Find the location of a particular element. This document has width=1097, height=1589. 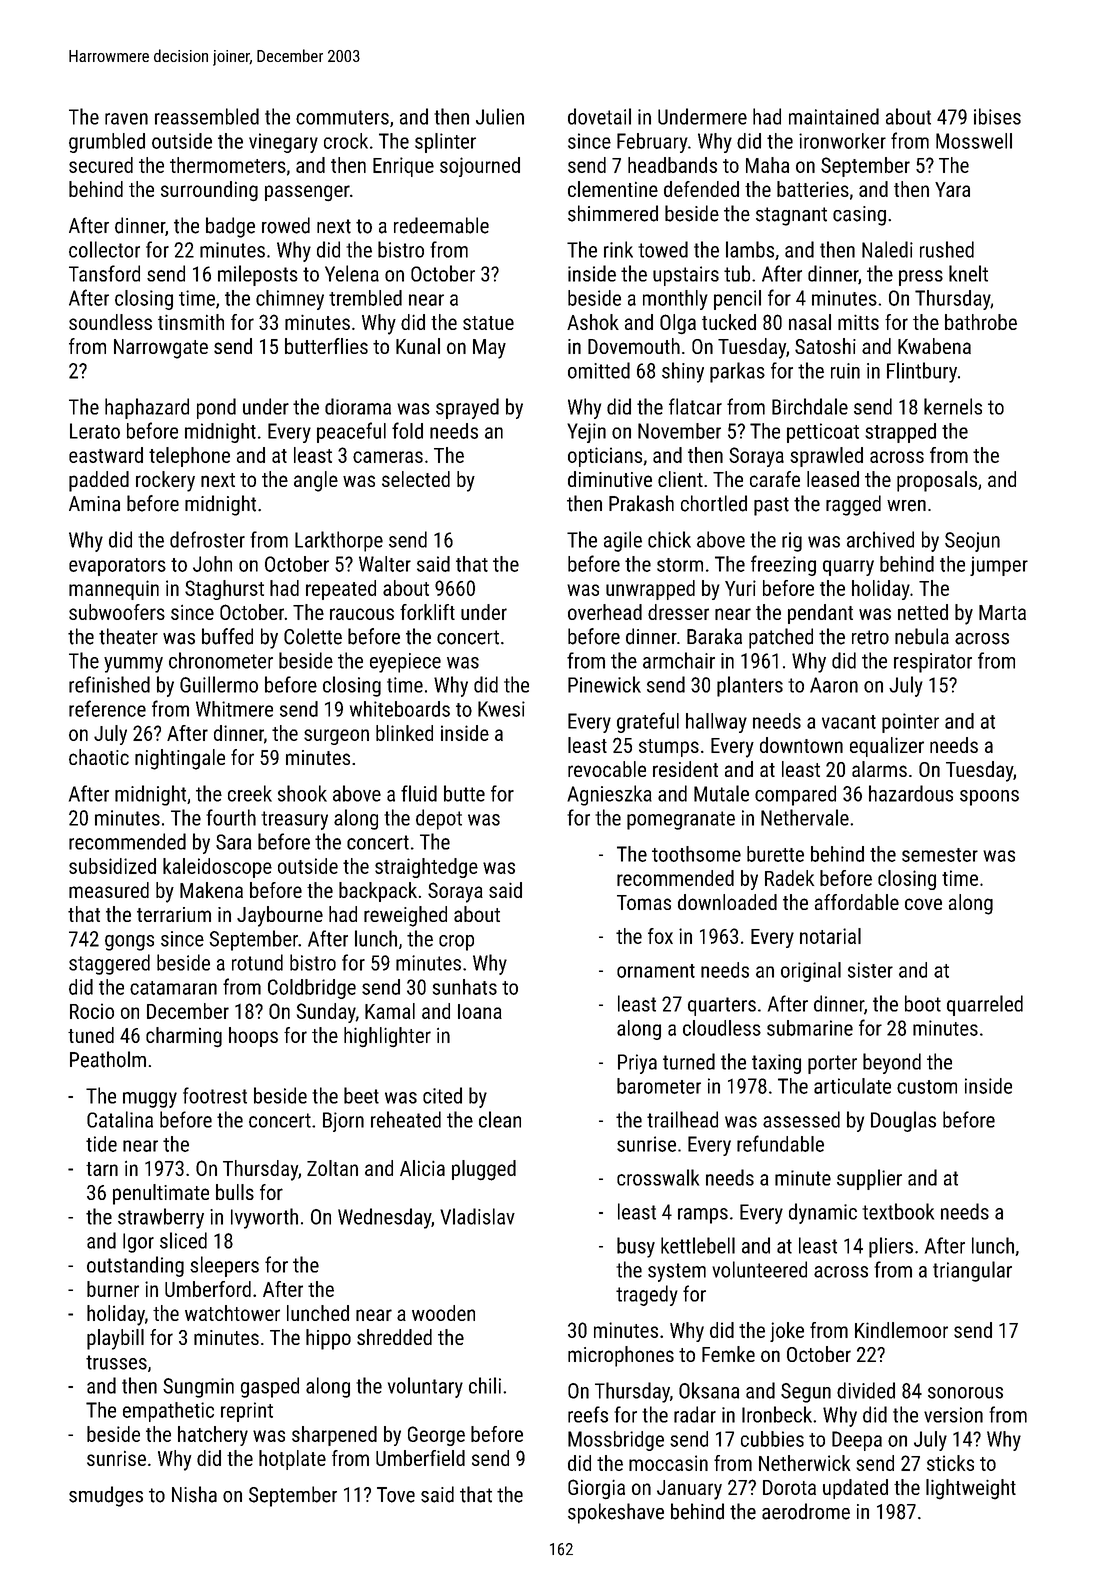

omitted is located at coordinates (599, 370).
